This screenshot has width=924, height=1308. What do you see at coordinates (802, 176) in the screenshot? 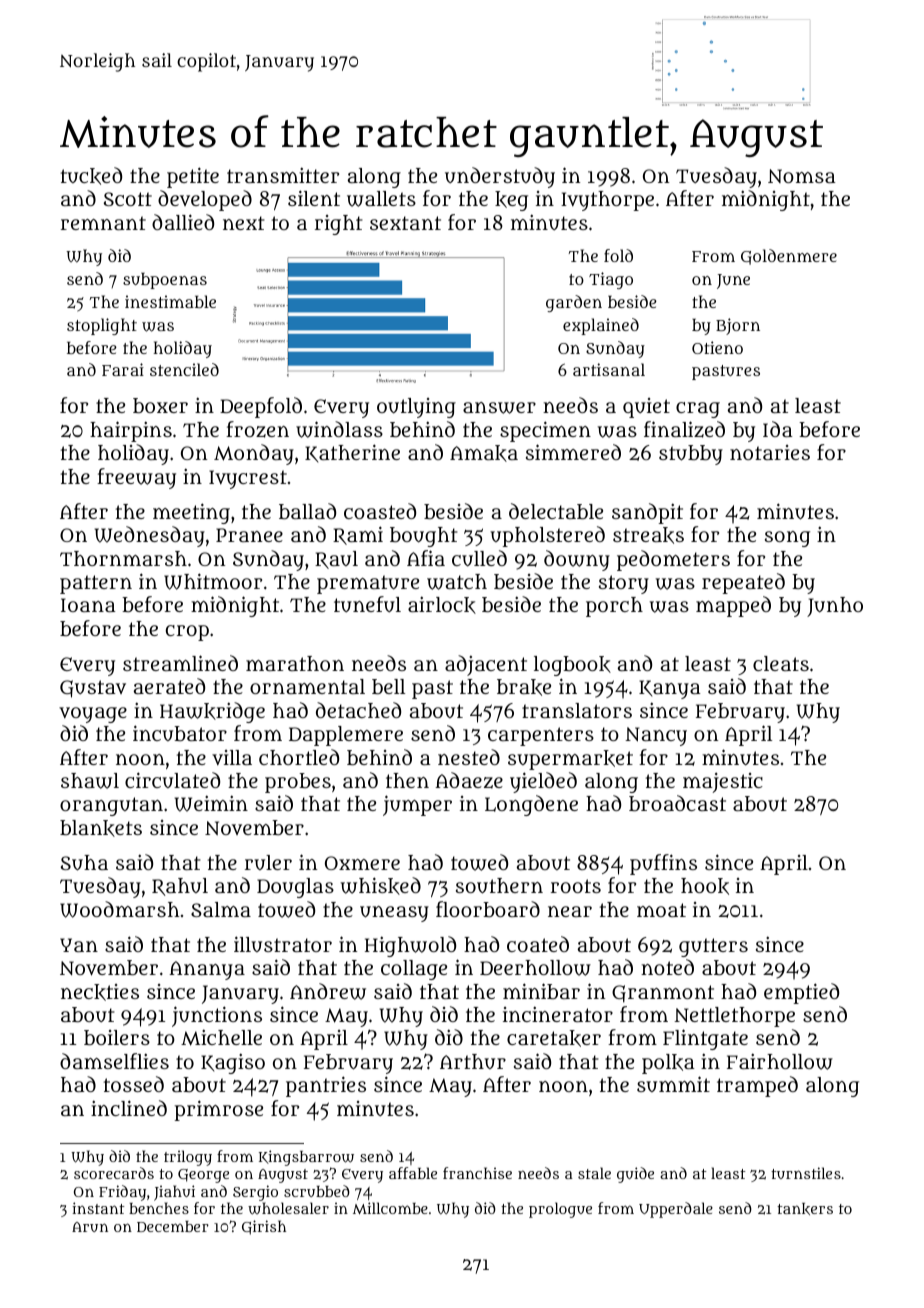
I see `Nomsa` at bounding box center [802, 176].
